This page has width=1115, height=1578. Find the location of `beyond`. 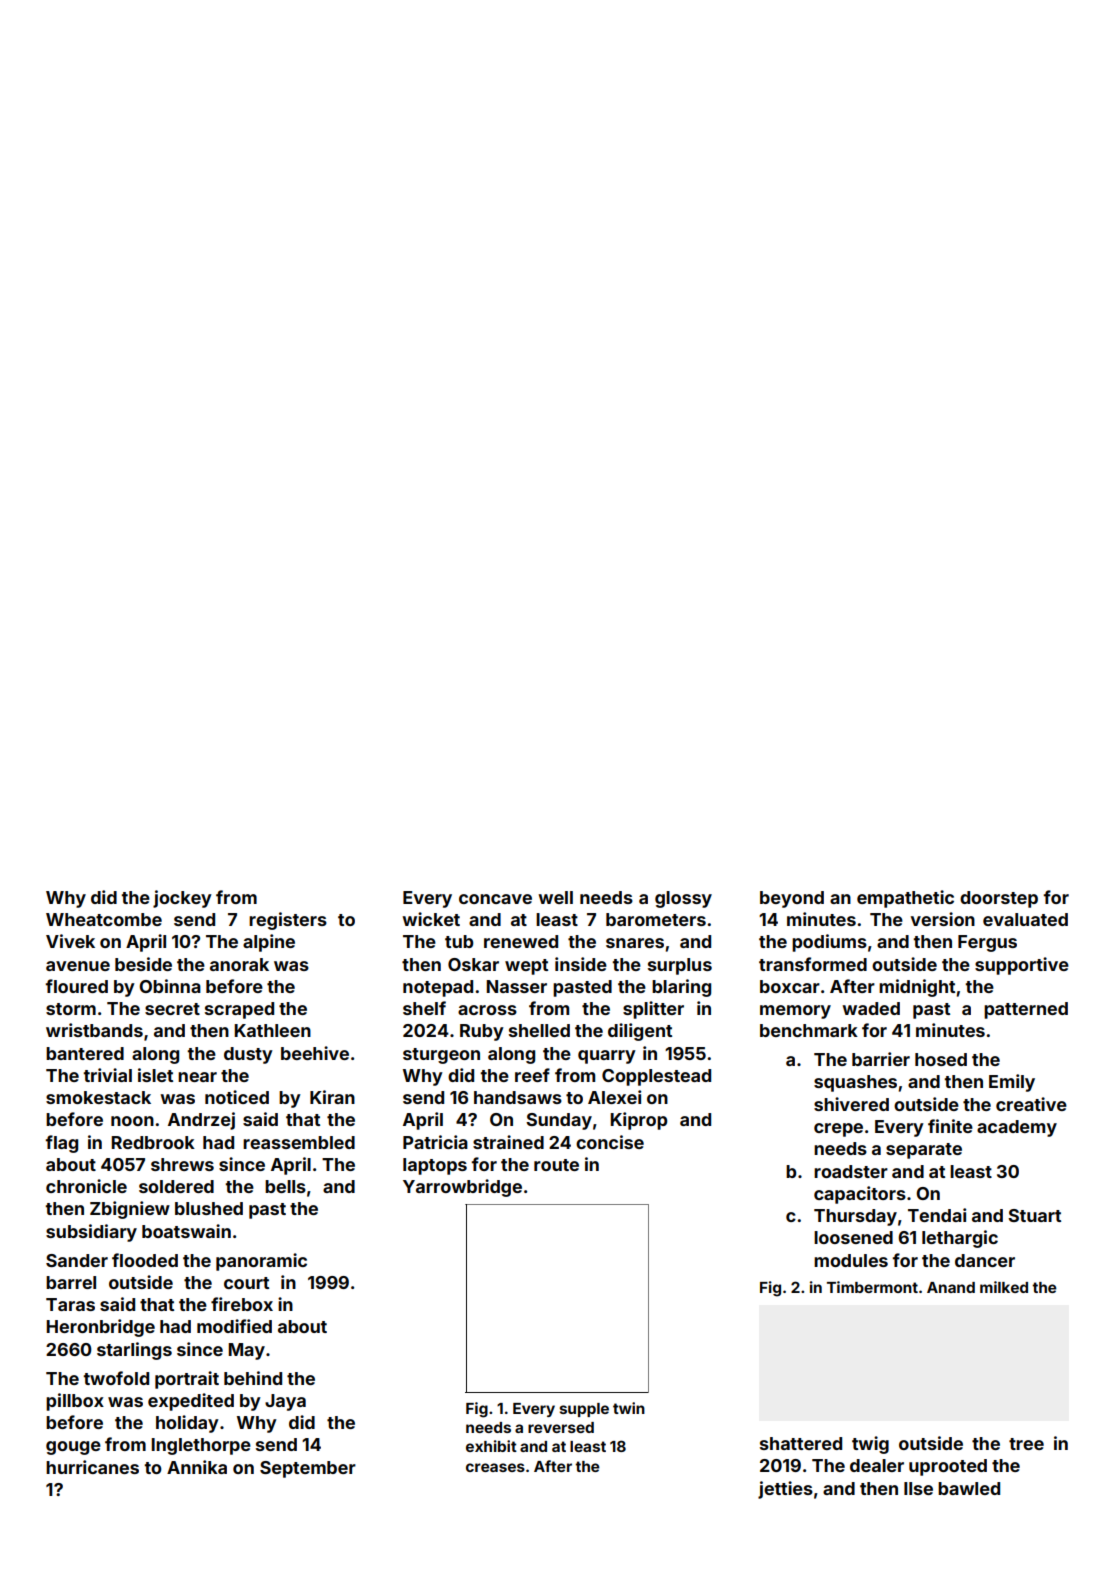

beyond is located at coordinates (792, 899).
